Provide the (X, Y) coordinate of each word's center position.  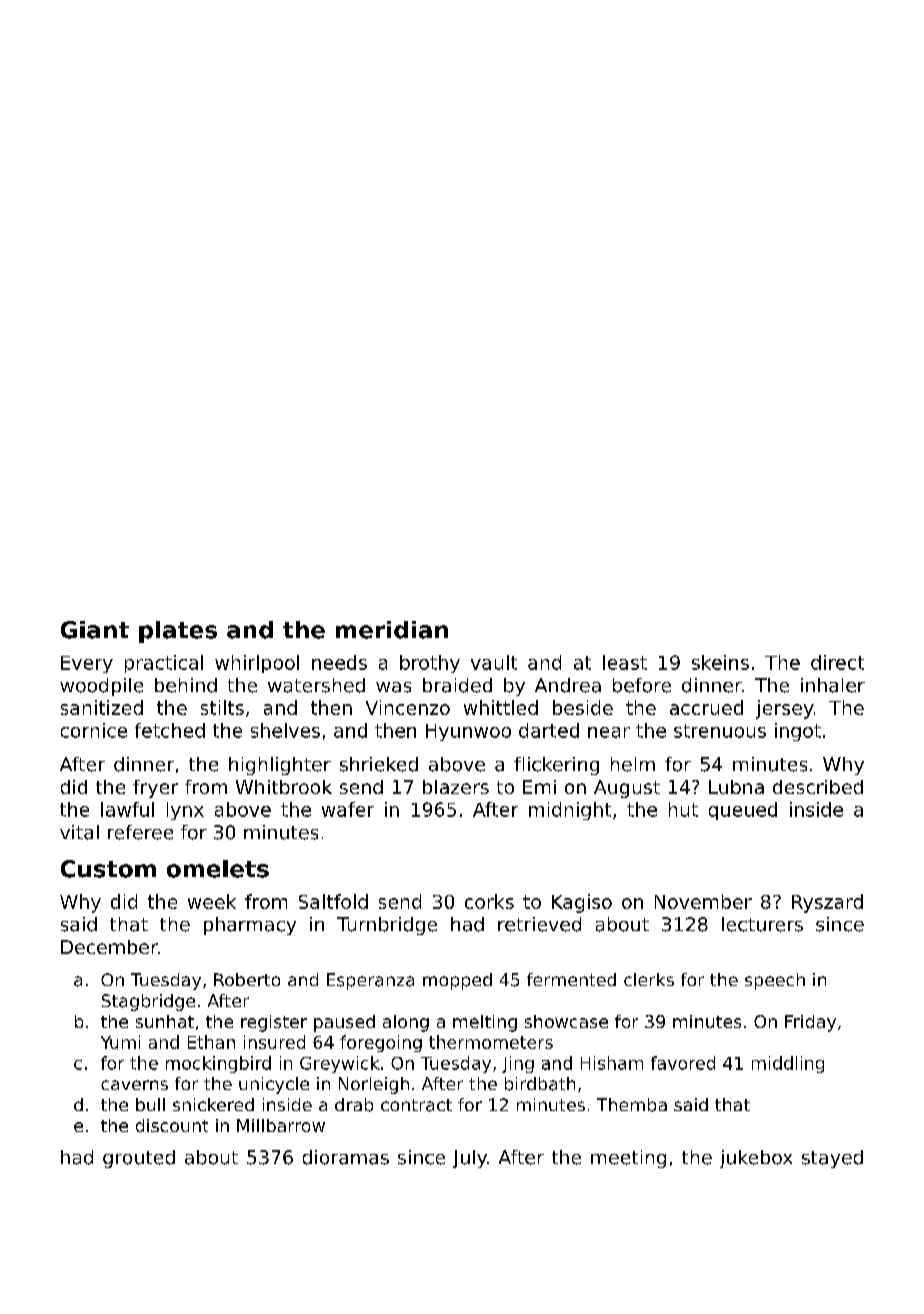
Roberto (247, 979)
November (703, 901)
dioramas (346, 1157)
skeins (720, 662)
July (470, 1159)
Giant (95, 630)
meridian (392, 630)
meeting (628, 1159)
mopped (457, 981)
